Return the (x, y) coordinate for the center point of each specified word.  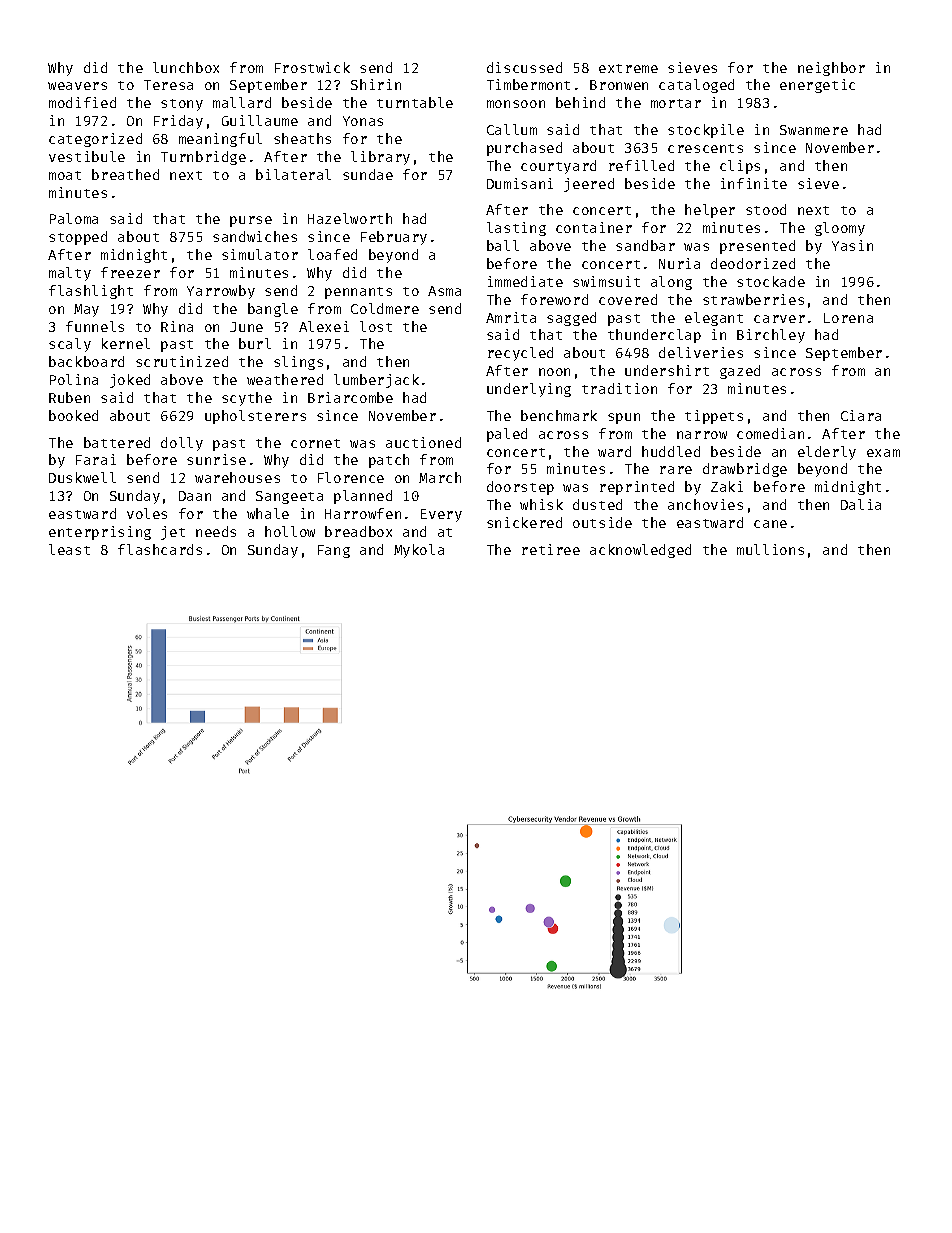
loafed (332, 254)
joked (130, 381)
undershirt (667, 370)
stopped (78, 238)
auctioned (423, 442)
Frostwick (312, 67)
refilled (641, 165)
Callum (512, 129)
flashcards (160, 549)
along (671, 283)
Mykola (419, 551)
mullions (770, 549)
